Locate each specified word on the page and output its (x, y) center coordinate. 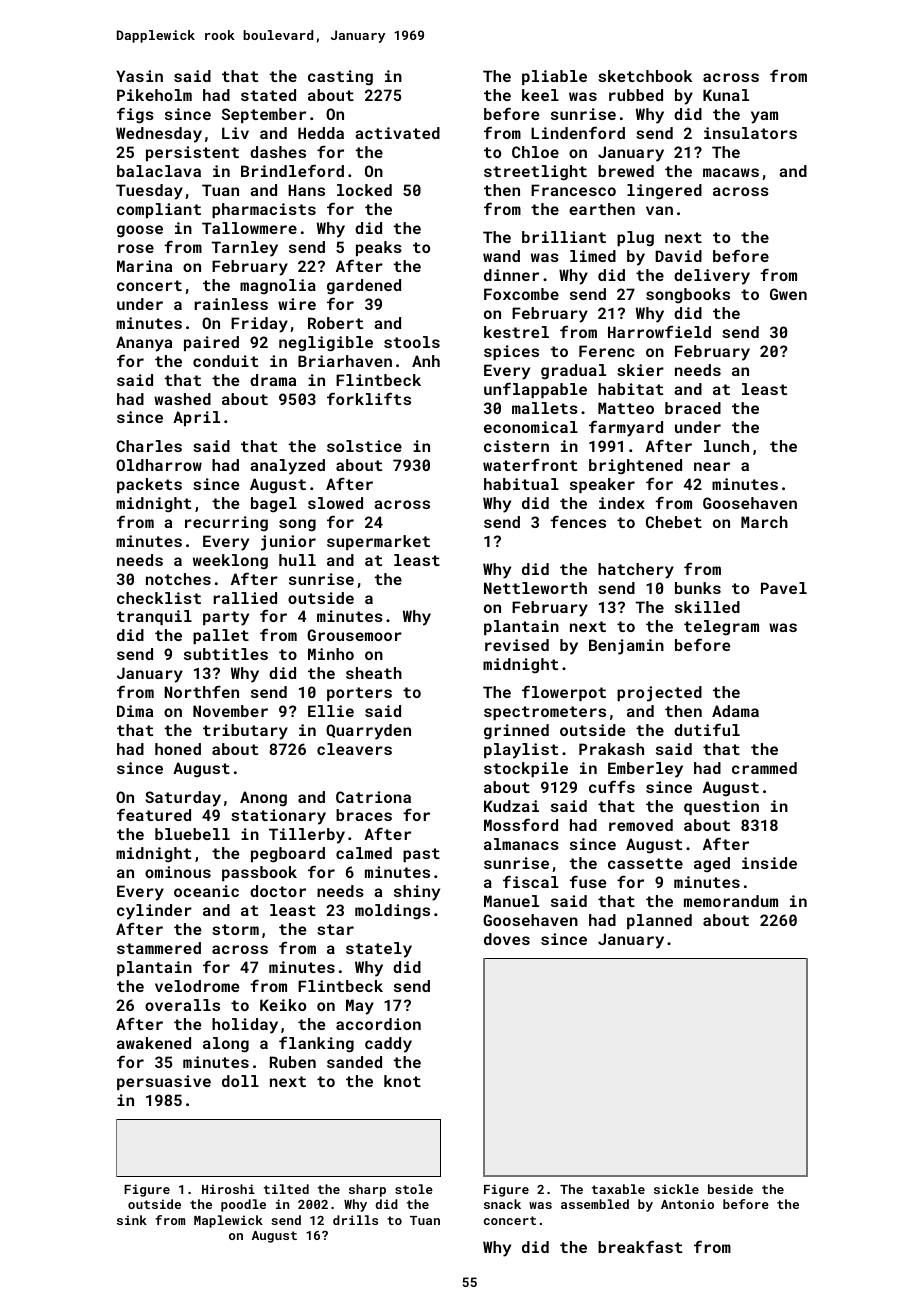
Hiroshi (228, 1189)
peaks (379, 248)
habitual (521, 484)
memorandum (731, 901)
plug (635, 239)
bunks (698, 588)
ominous (178, 872)
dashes (278, 152)
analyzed (287, 467)
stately (379, 950)
